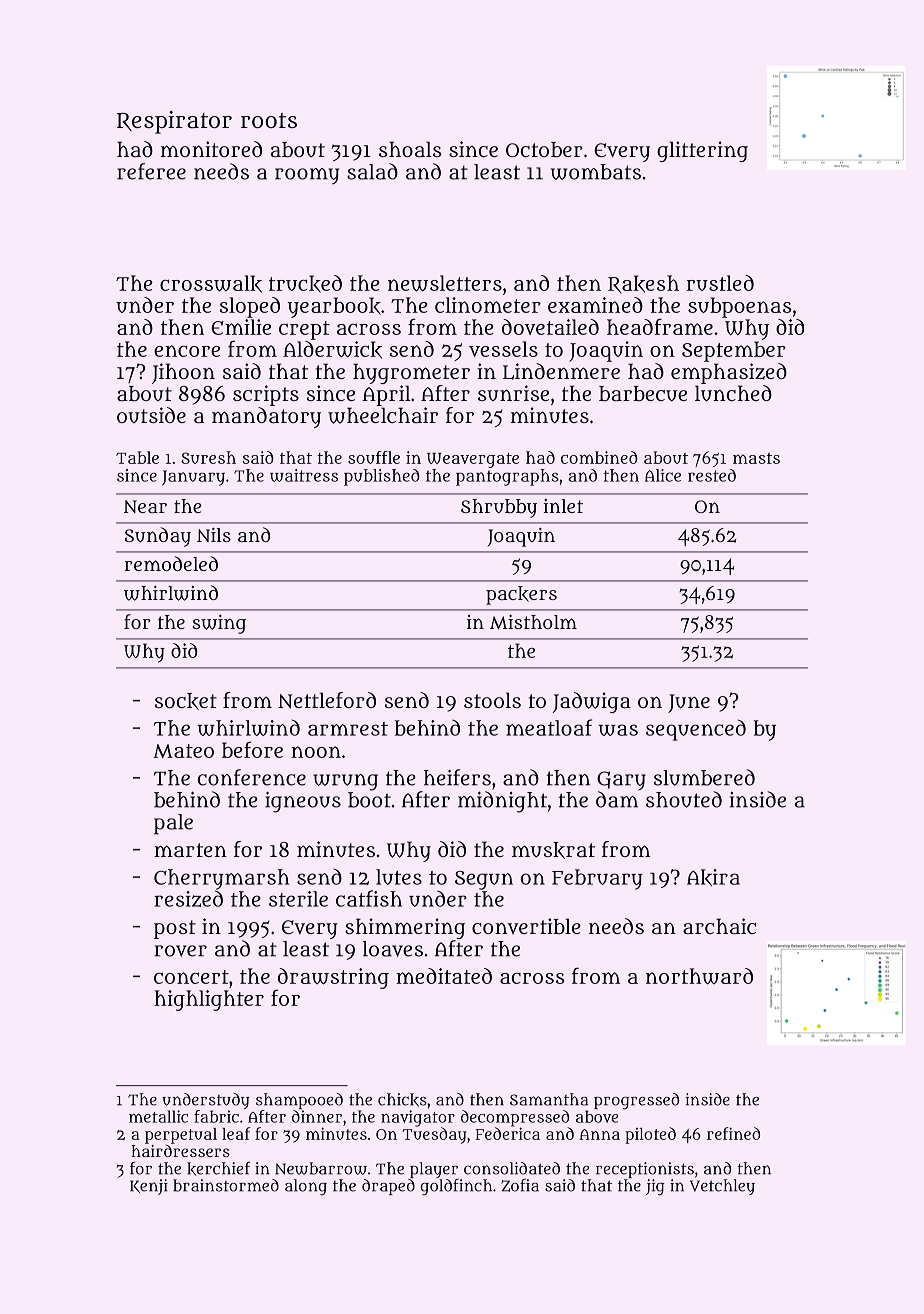 The height and width of the screenshot is (1314, 924). What do you see at coordinates (696, 730) in the screenshot?
I see `sequenced` at bounding box center [696, 730].
